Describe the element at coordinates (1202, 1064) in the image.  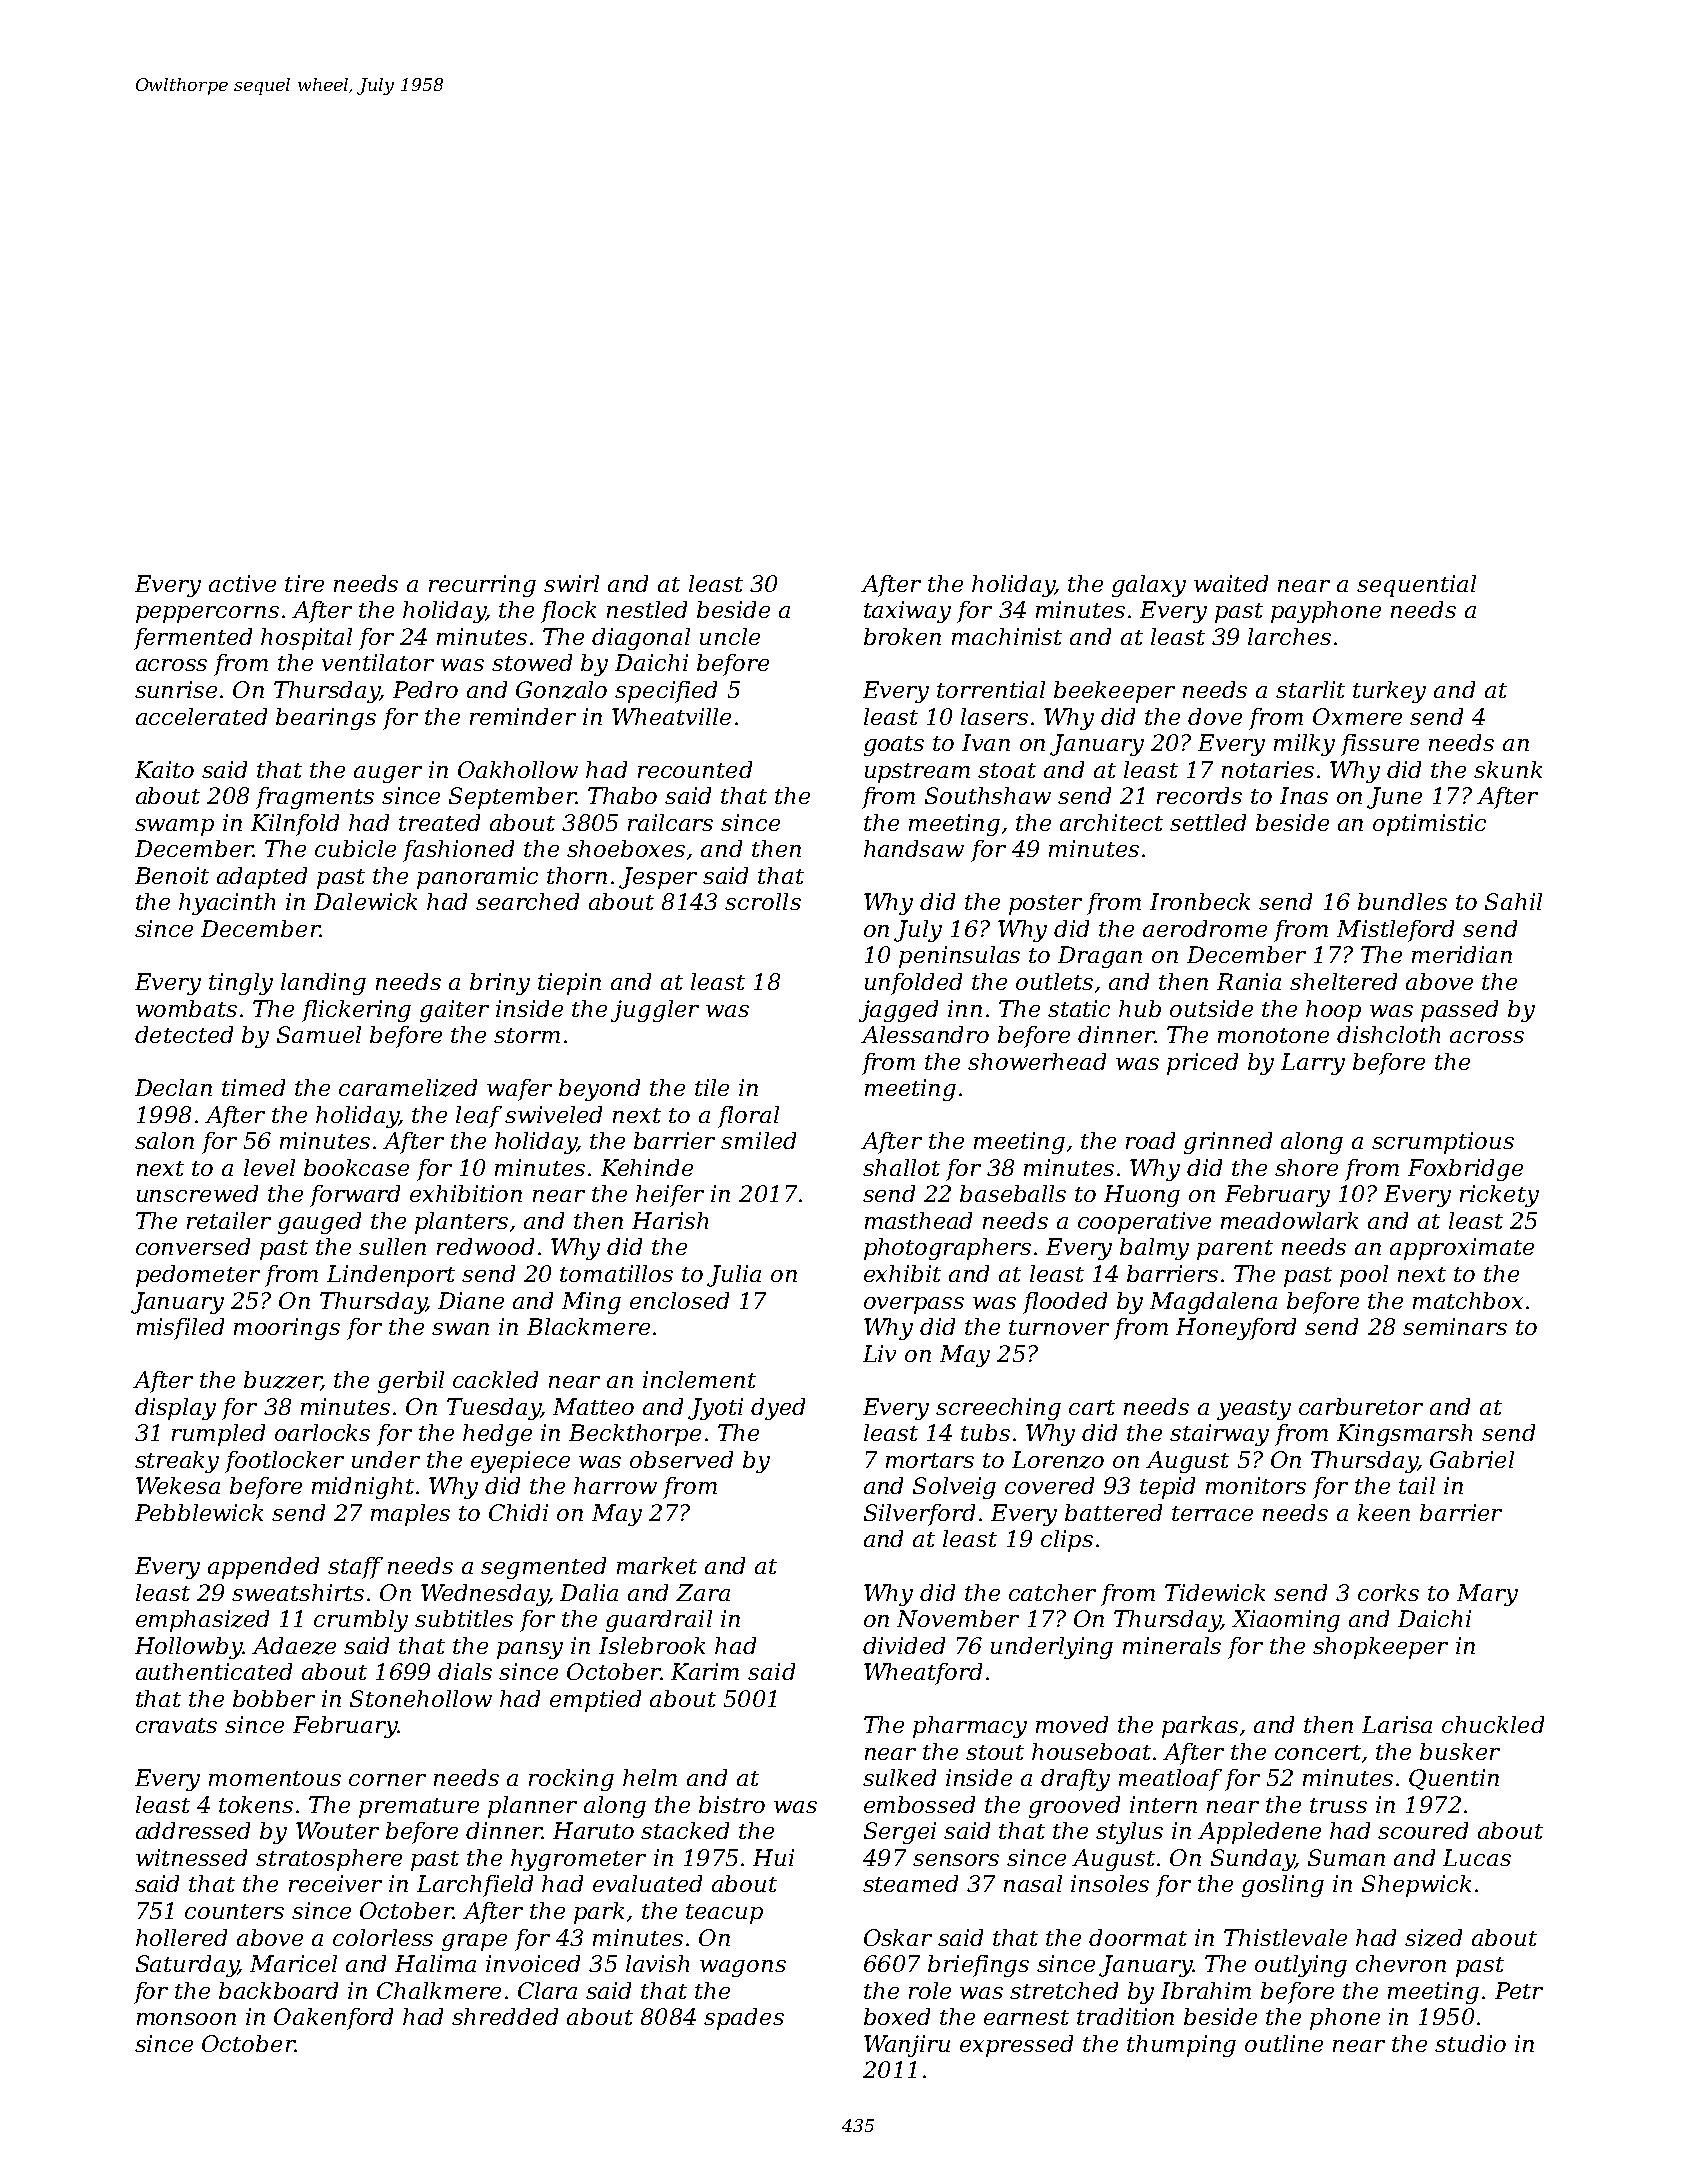
I see `priced` at that location.
